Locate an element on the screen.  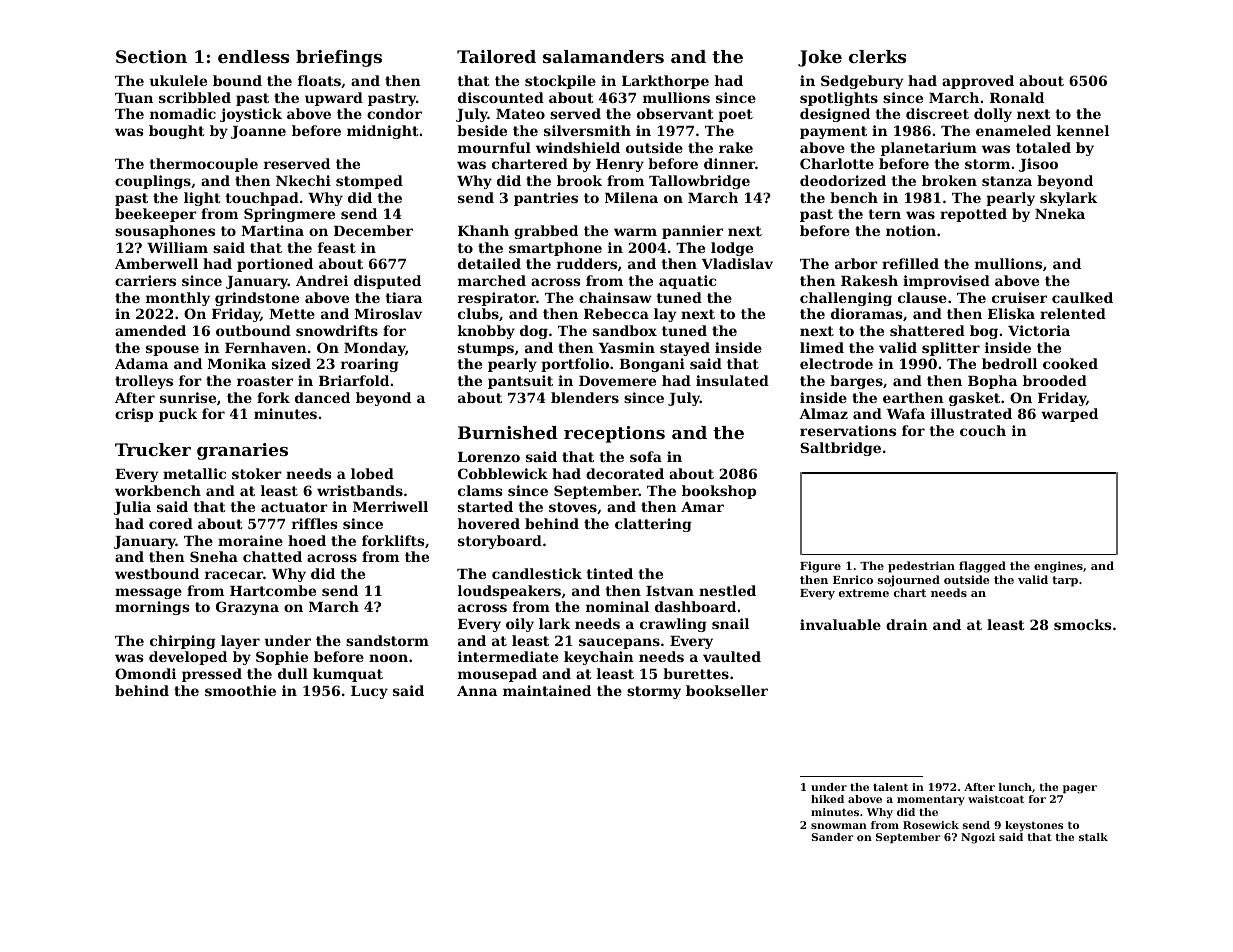
clerks is located at coordinates (877, 56).
